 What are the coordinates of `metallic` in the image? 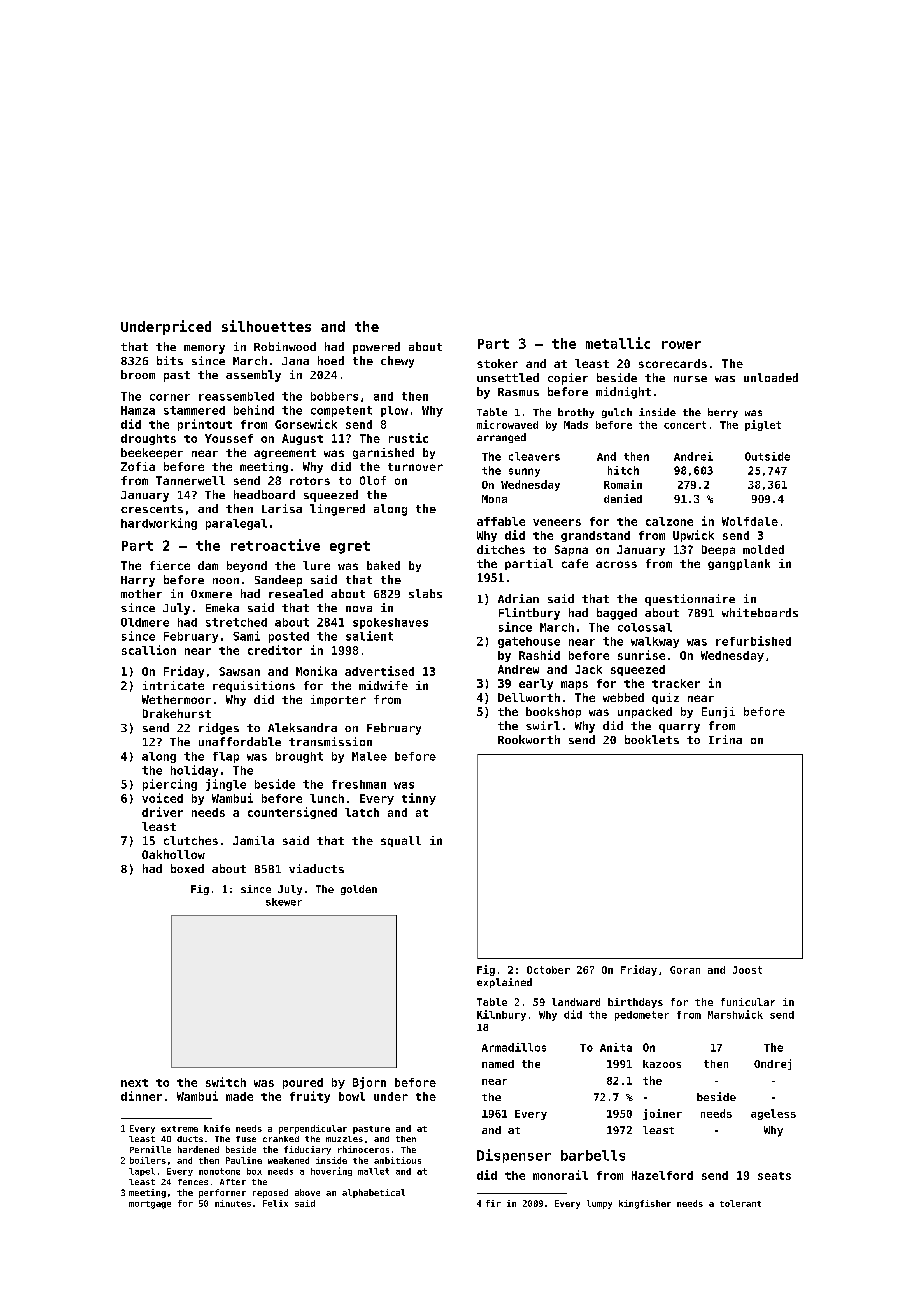 It's located at (618, 343).
